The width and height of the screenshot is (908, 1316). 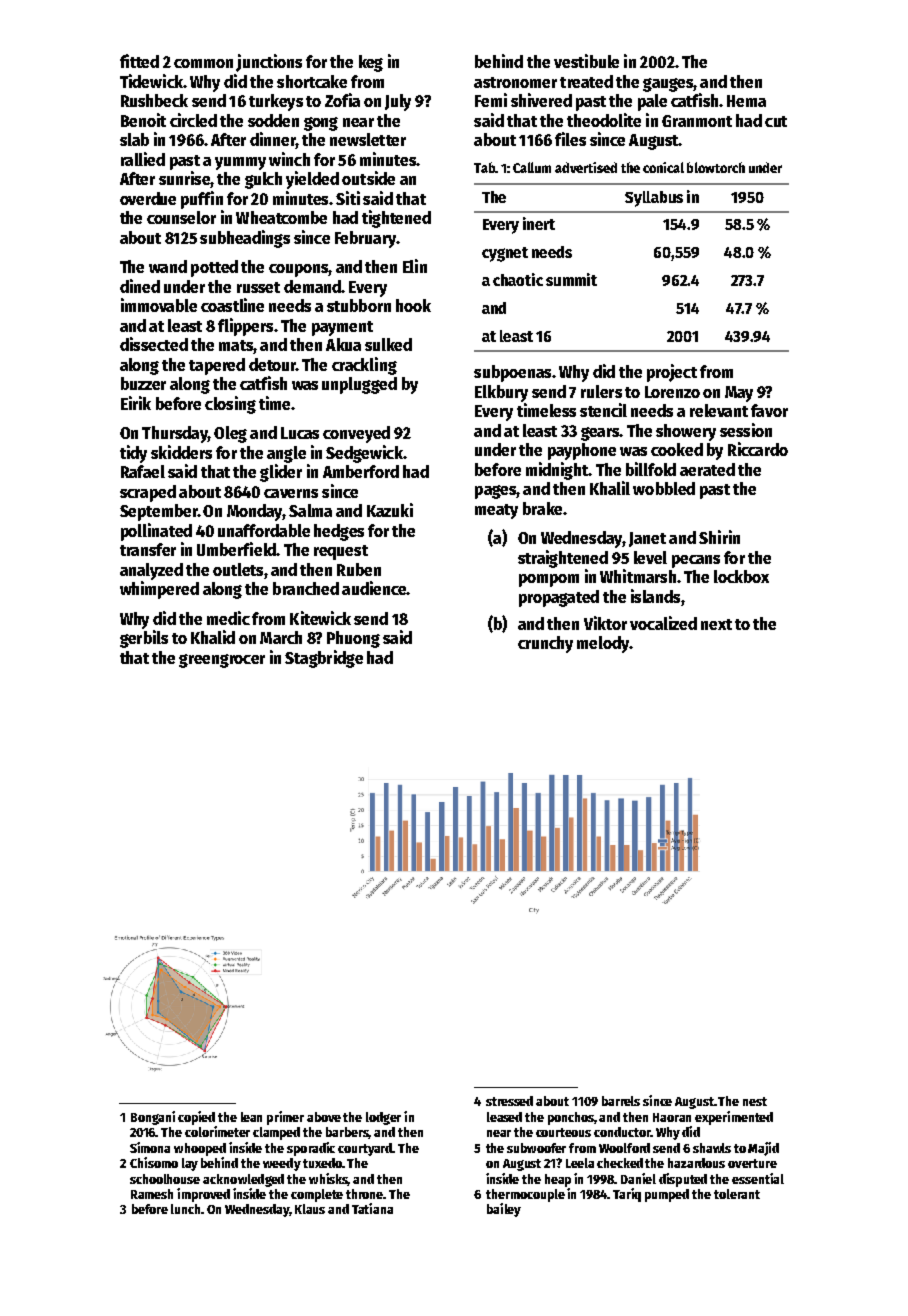 What do you see at coordinates (238, 569) in the screenshot?
I see `outlets` at bounding box center [238, 569].
